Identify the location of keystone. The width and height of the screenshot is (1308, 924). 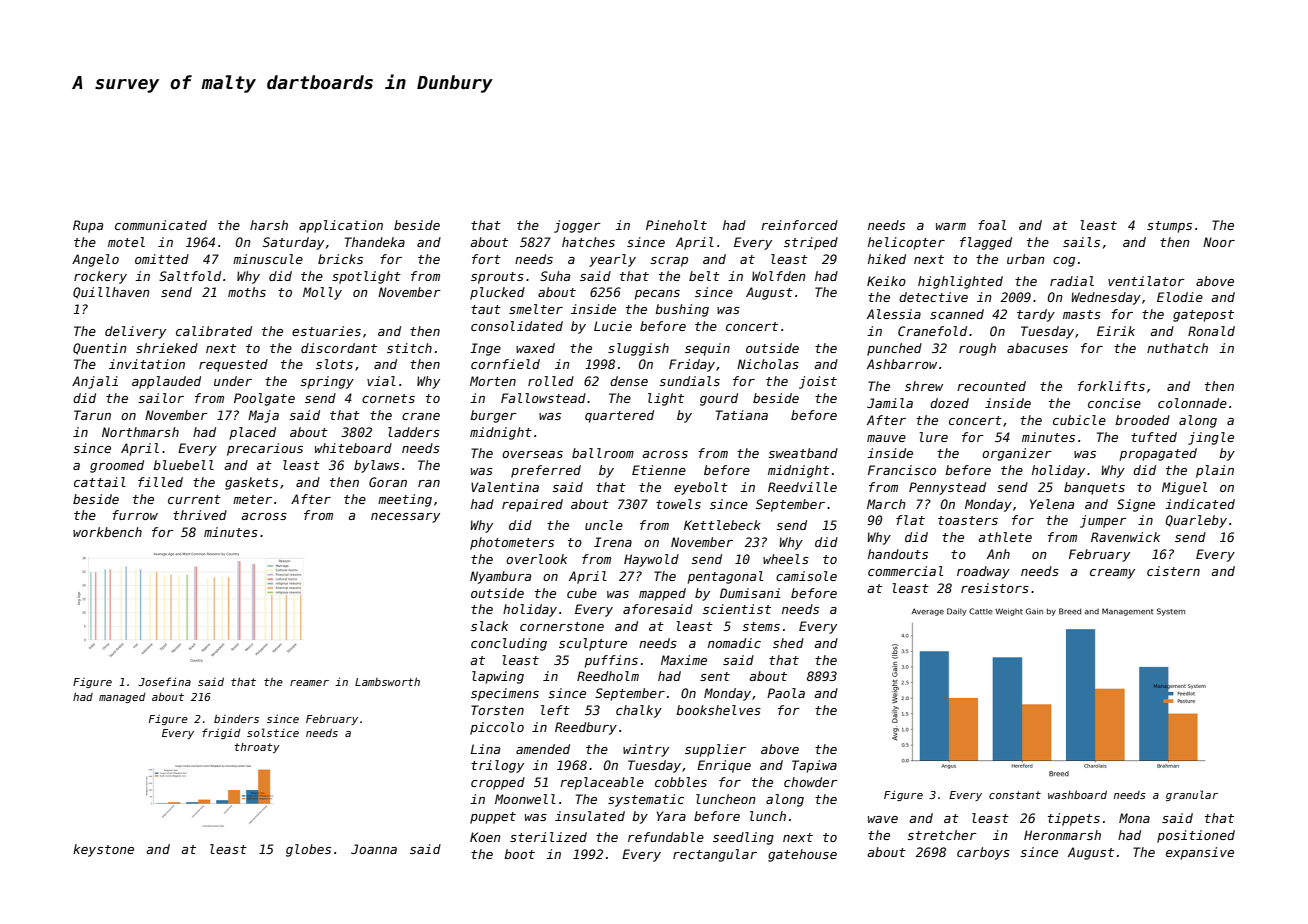
(103, 850).
